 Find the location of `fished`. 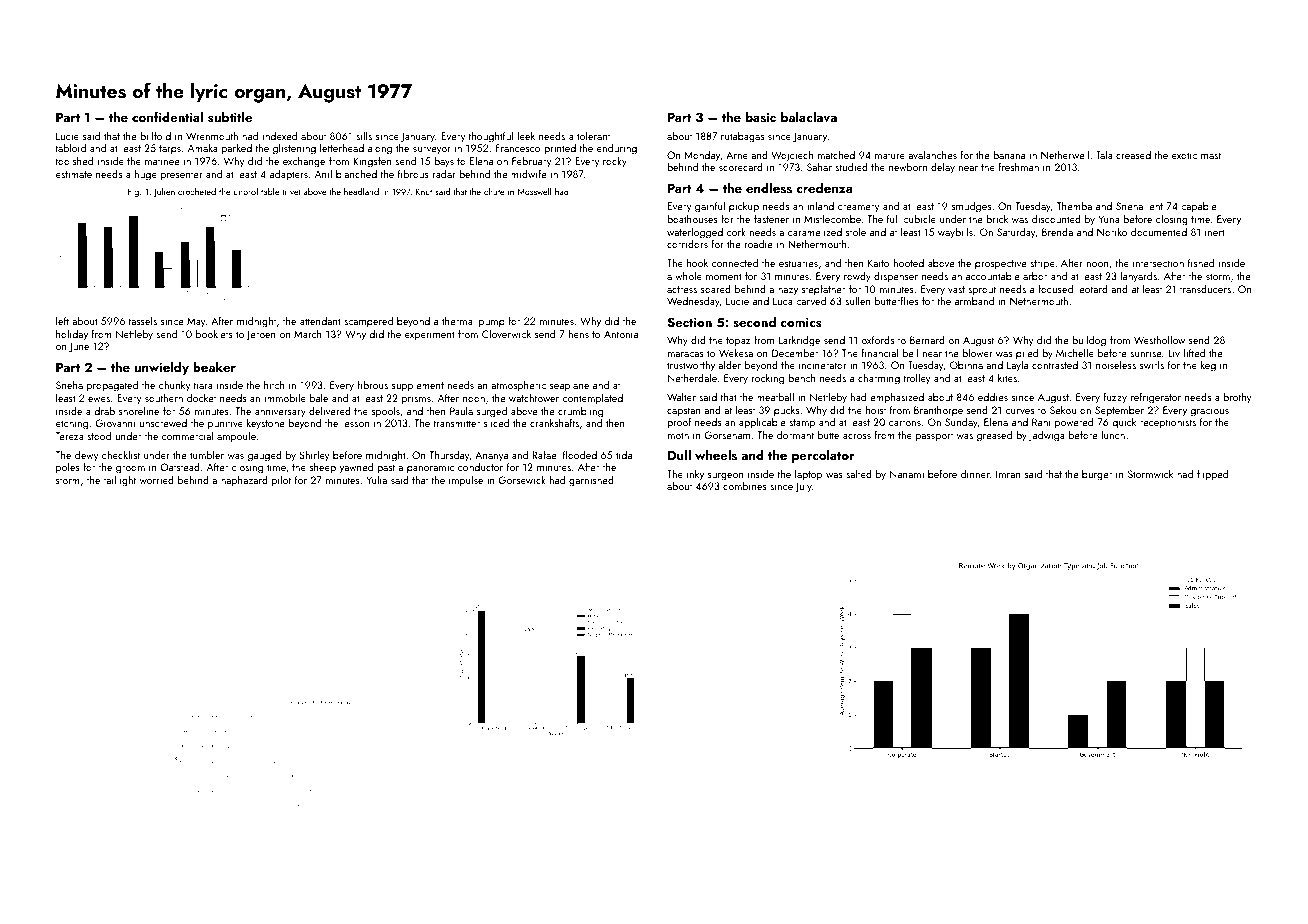

fished is located at coordinates (1201, 262).
